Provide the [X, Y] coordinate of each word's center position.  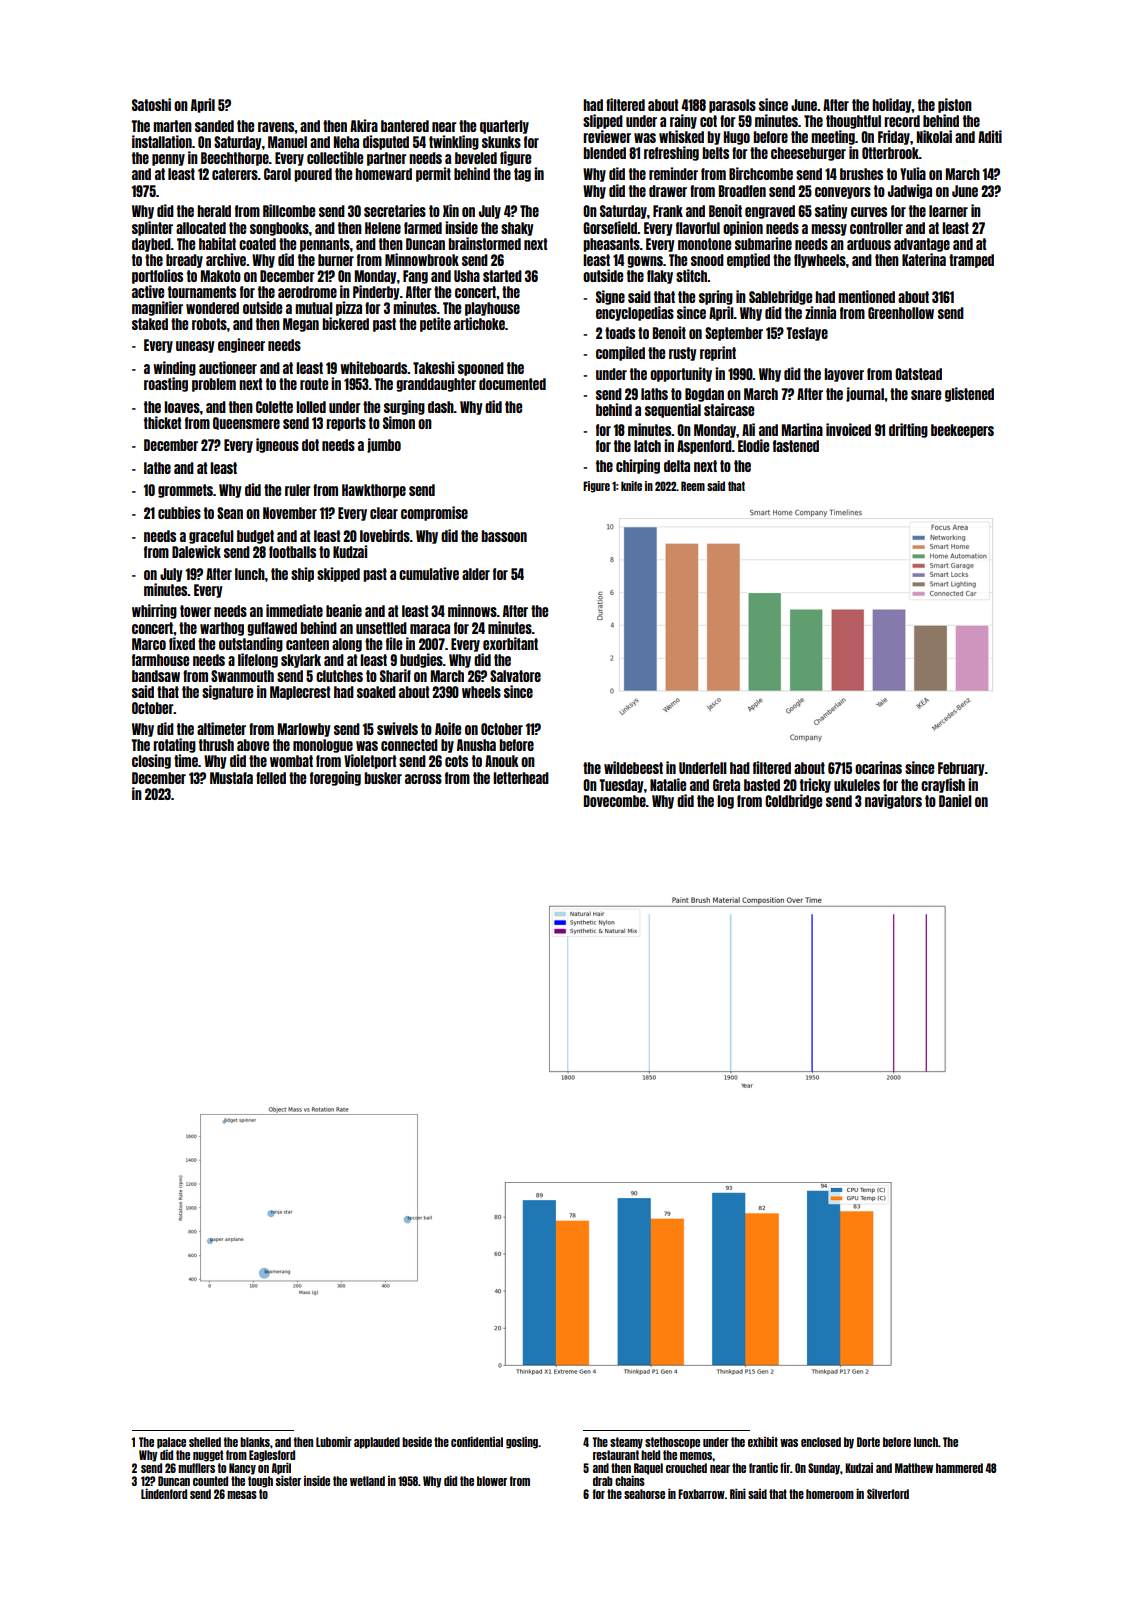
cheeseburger [808, 154]
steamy [626, 1443]
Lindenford [164, 1493]
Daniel [955, 800]
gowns [645, 262]
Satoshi [151, 104]
